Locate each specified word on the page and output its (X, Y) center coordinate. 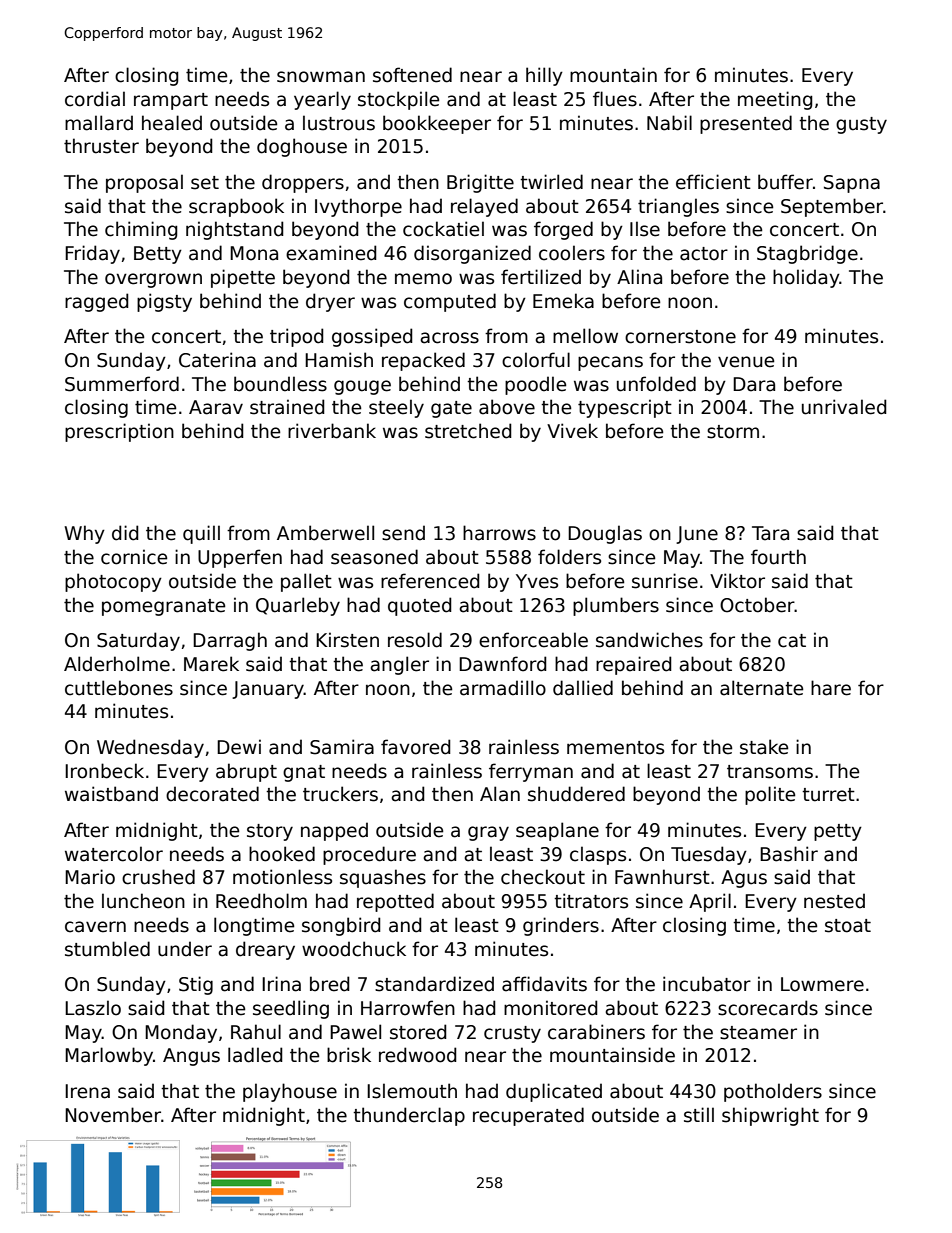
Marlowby (109, 1056)
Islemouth (412, 1091)
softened (412, 75)
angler (399, 665)
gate (451, 409)
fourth (778, 557)
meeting (775, 100)
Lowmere (822, 984)
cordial (95, 99)
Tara (770, 533)
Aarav (216, 407)
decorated (212, 794)
